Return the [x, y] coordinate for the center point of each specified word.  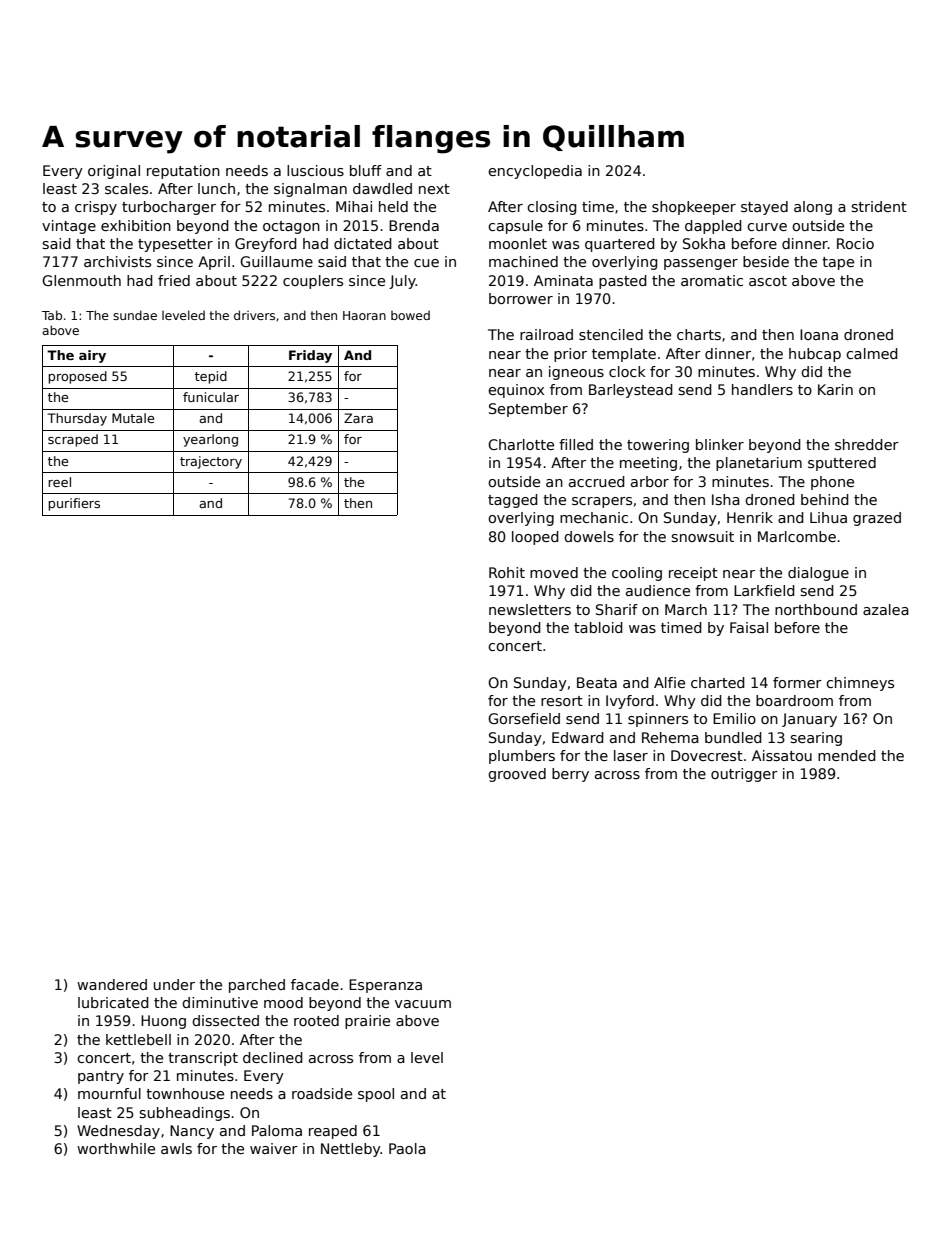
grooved [517, 775]
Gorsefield [524, 718]
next [434, 189]
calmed [872, 353]
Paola [407, 1148]
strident [879, 206]
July [402, 282]
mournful [109, 1093]
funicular [211, 397]
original [114, 172]
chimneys [860, 684]
